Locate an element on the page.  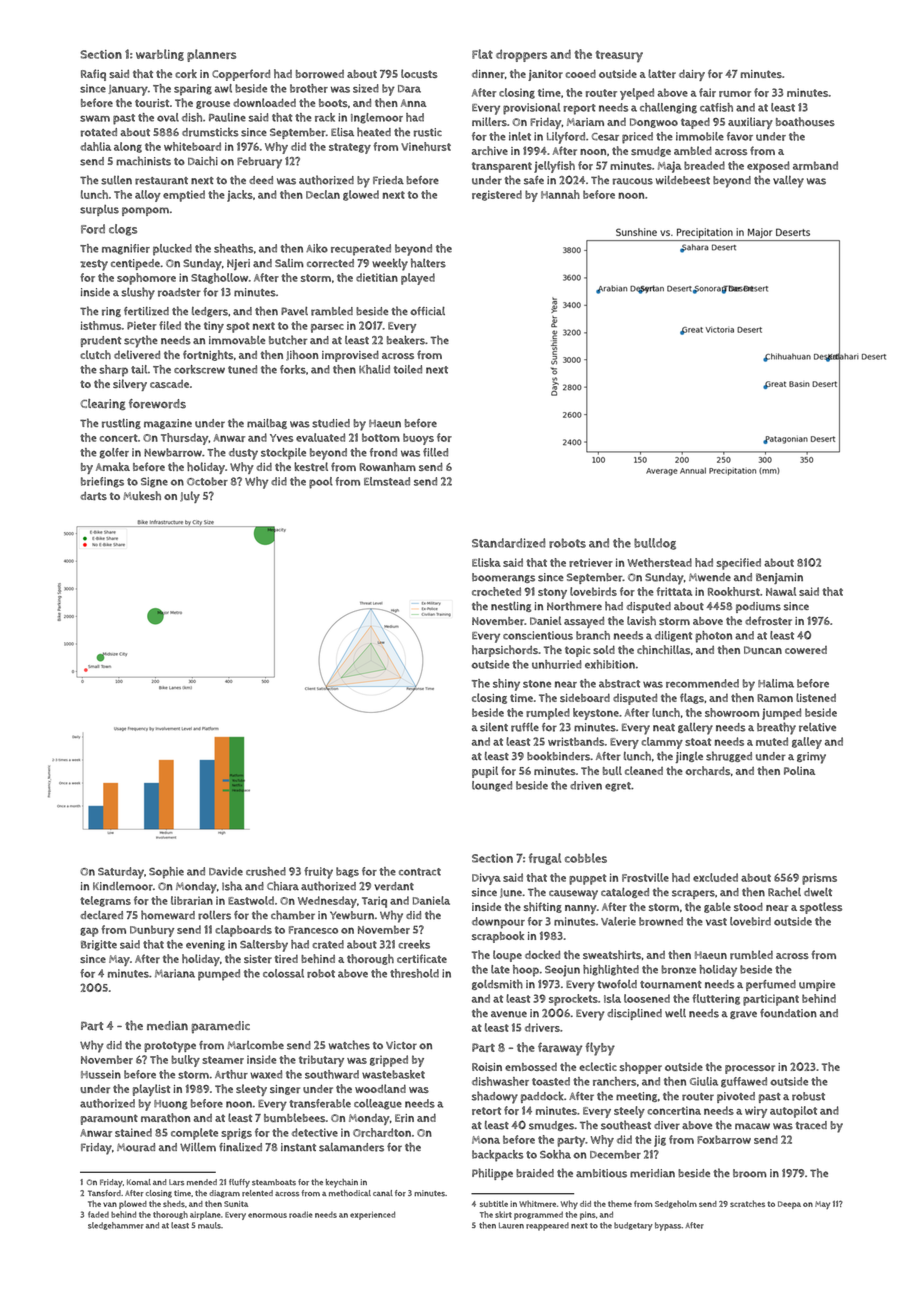
paramount is located at coordinates (109, 1119).
